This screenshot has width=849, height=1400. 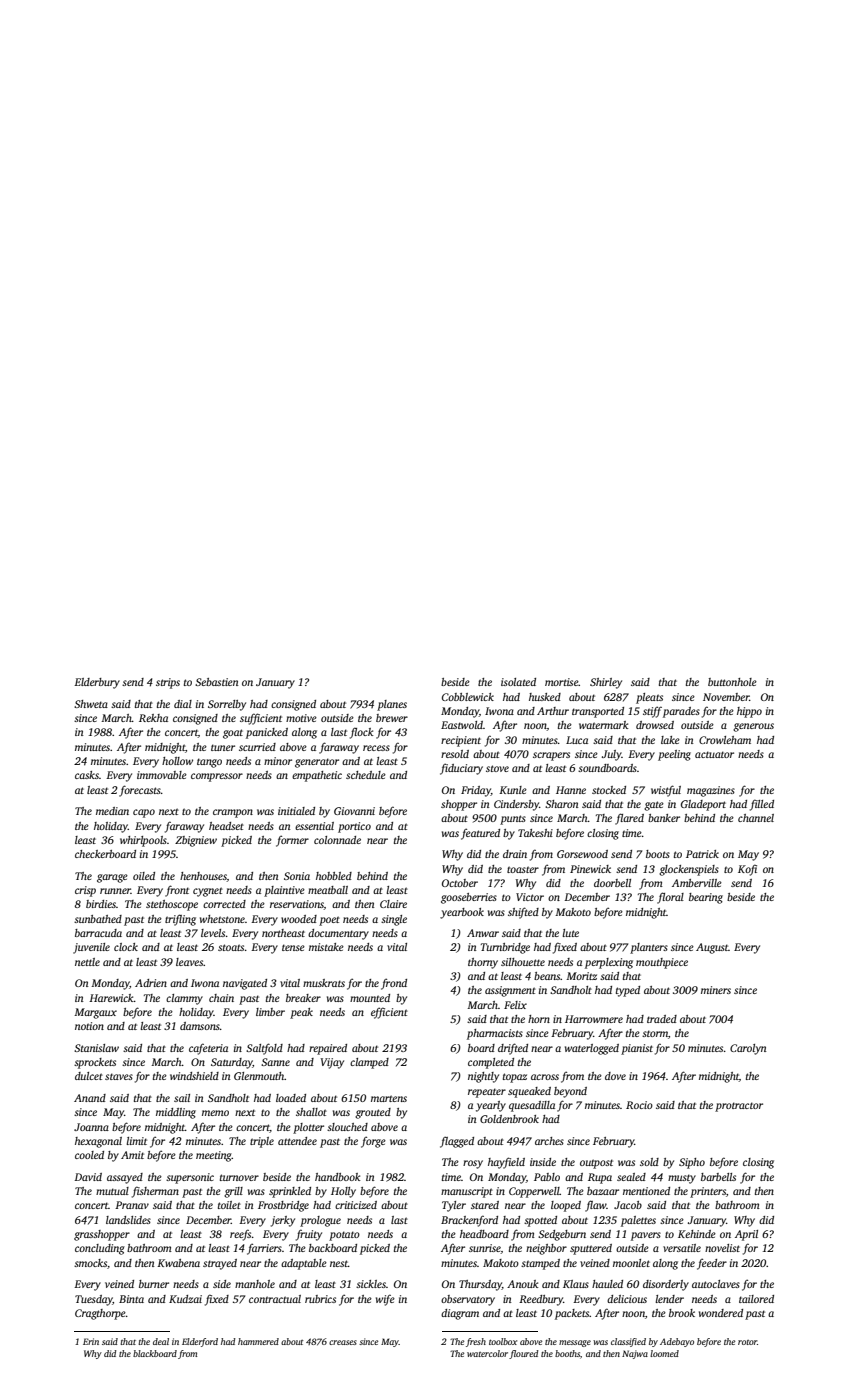 I want to click on Cindersby, so click(x=516, y=805).
